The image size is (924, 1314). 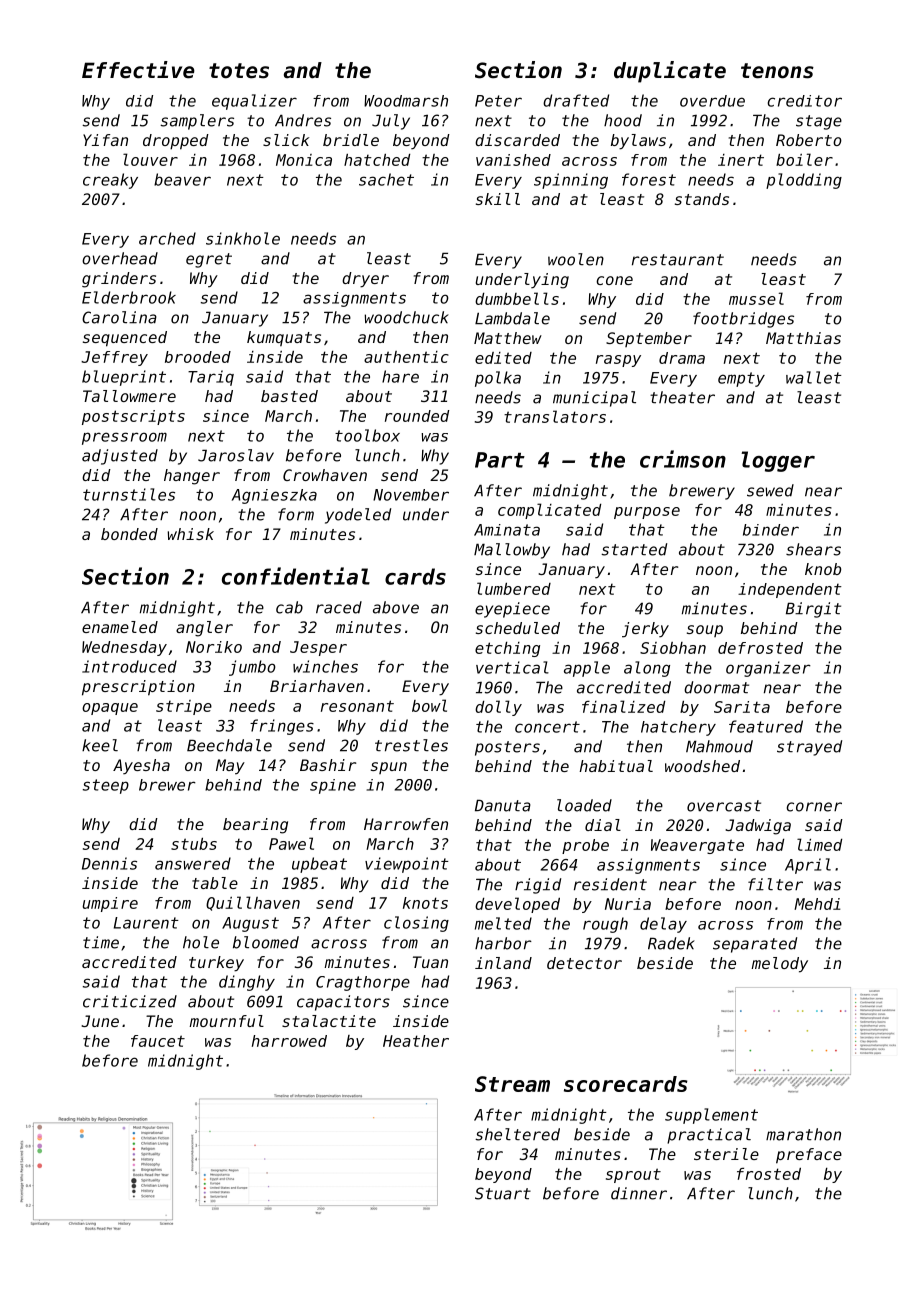 I want to click on melody, so click(x=779, y=965).
